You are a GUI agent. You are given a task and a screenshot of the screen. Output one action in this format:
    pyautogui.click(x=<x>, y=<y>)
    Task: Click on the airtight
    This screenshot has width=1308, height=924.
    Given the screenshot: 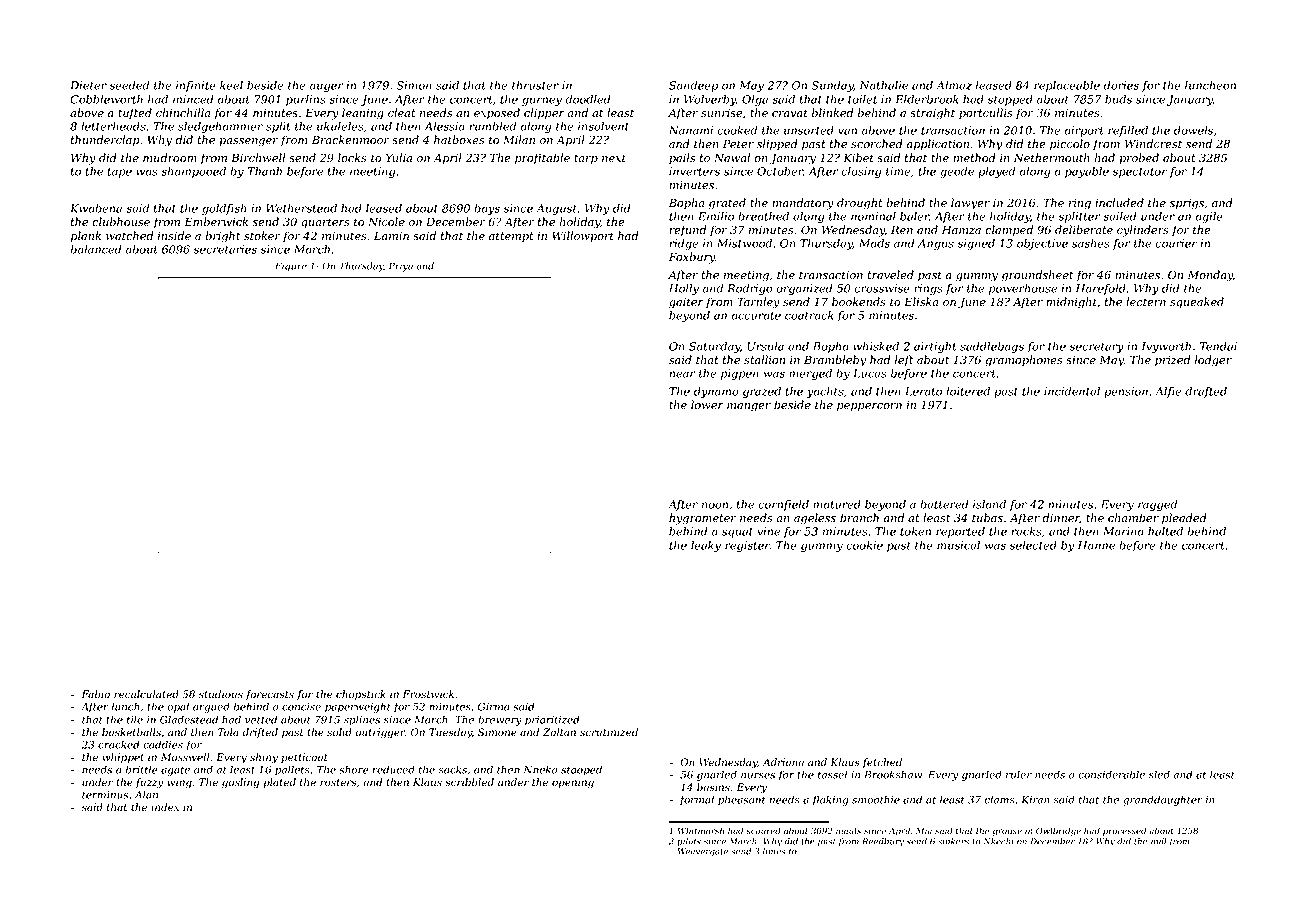 What is the action you would take?
    pyautogui.click(x=935, y=347)
